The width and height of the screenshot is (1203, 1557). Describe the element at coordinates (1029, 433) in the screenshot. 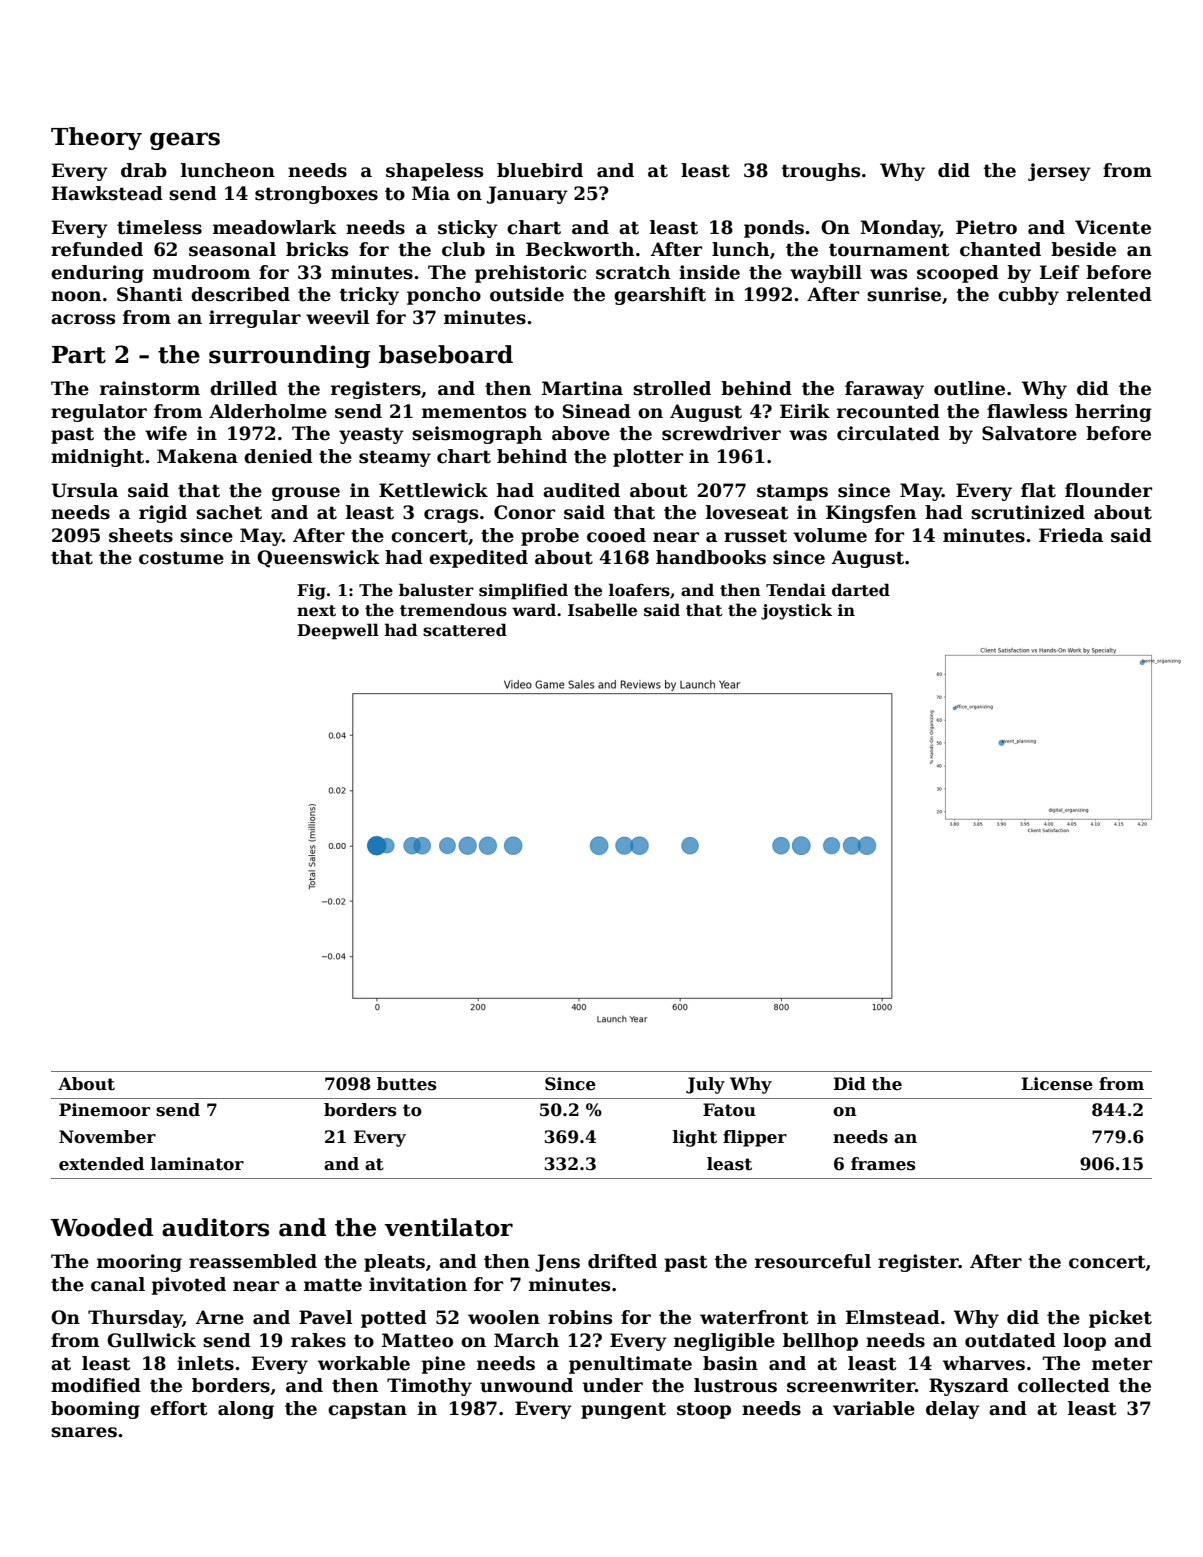

I see `Salvatore` at that location.
